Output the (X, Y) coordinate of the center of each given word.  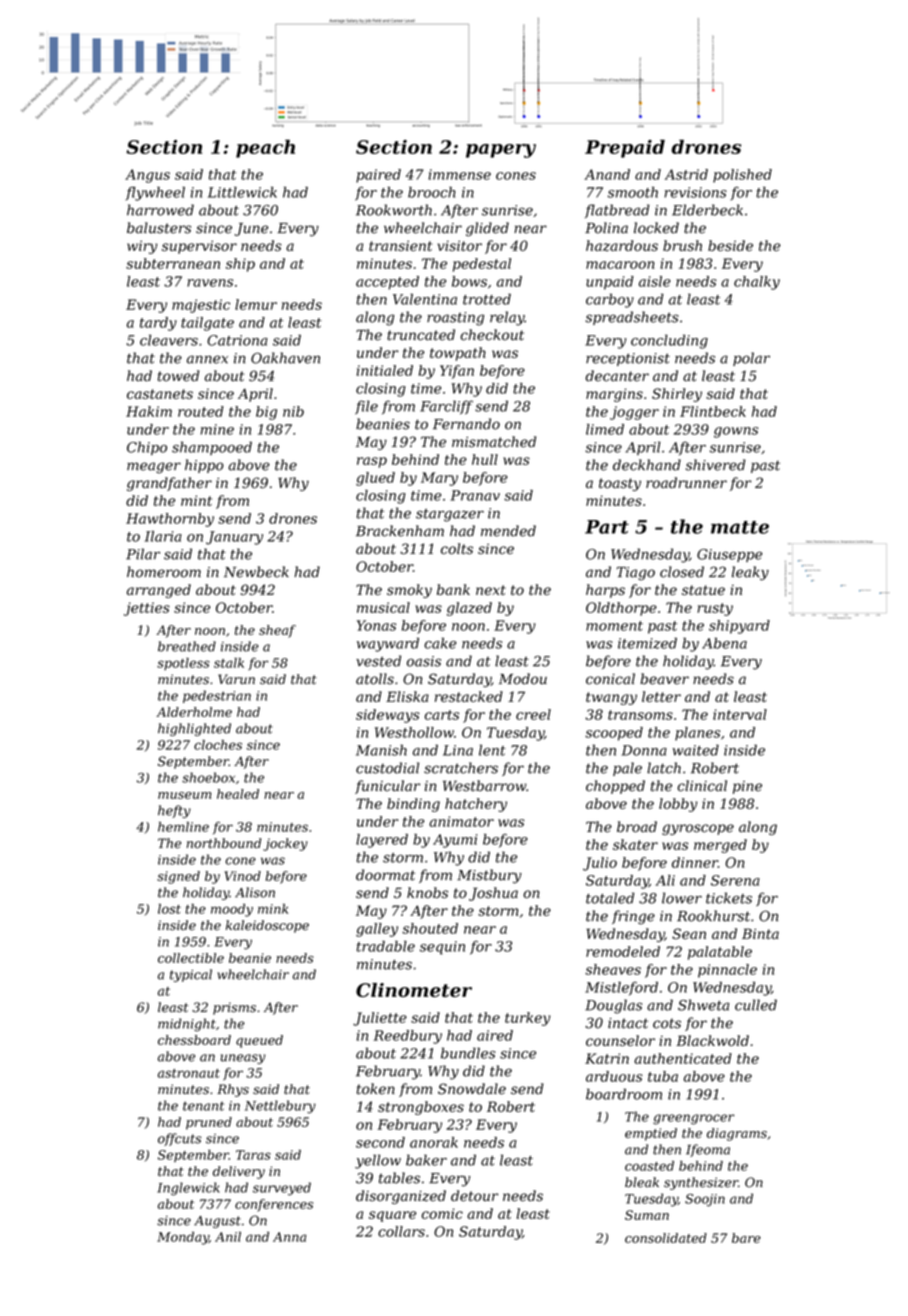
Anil (228, 1237)
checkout (492, 335)
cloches (218, 745)
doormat (385, 875)
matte (740, 527)
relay (507, 318)
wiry (142, 247)
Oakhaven (285, 358)
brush (682, 245)
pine (747, 787)
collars (401, 1231)
